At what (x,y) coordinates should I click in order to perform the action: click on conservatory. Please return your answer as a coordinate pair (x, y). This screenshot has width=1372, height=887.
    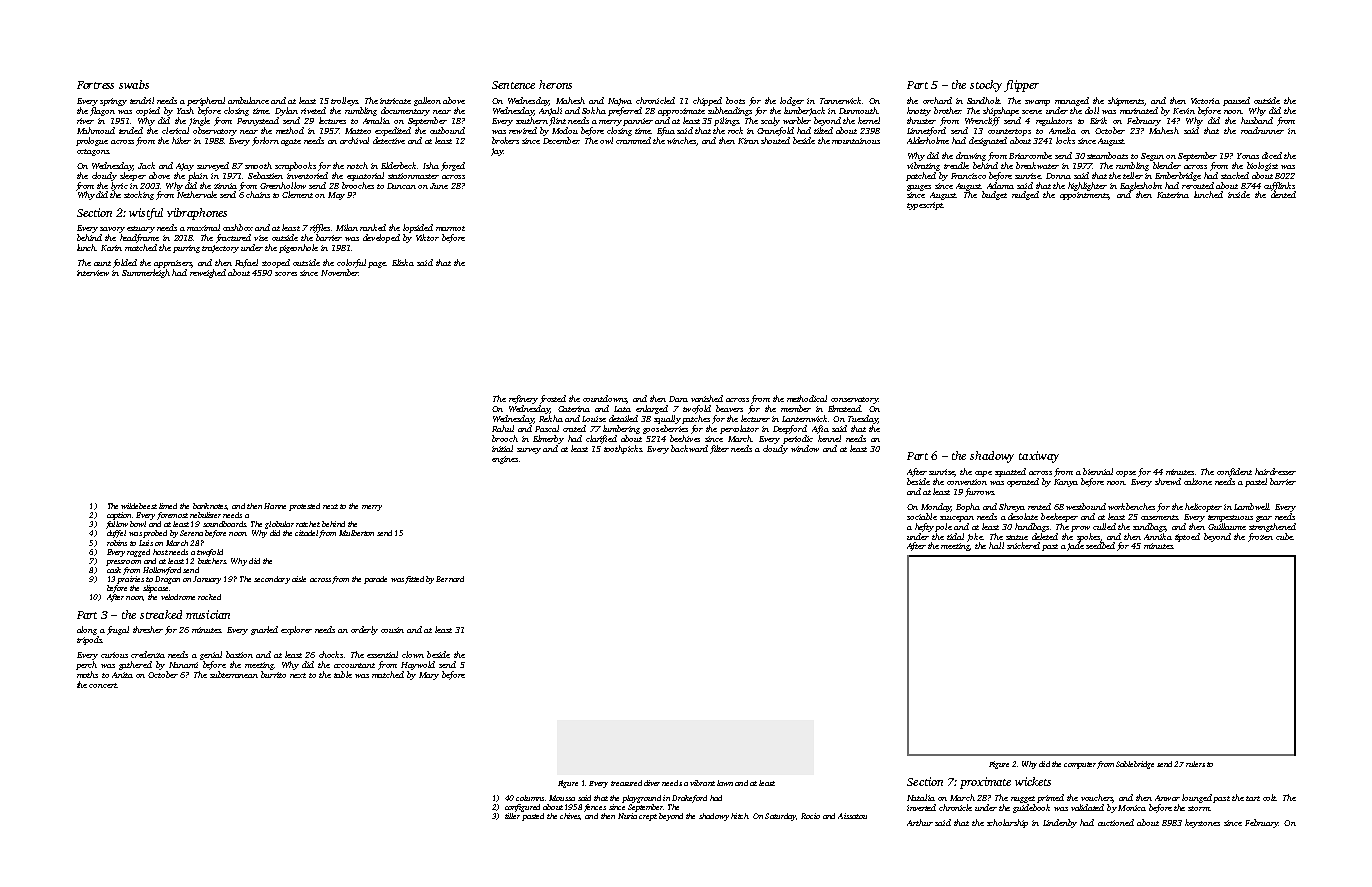
    Looking at the image, I should click on (854, 400).
